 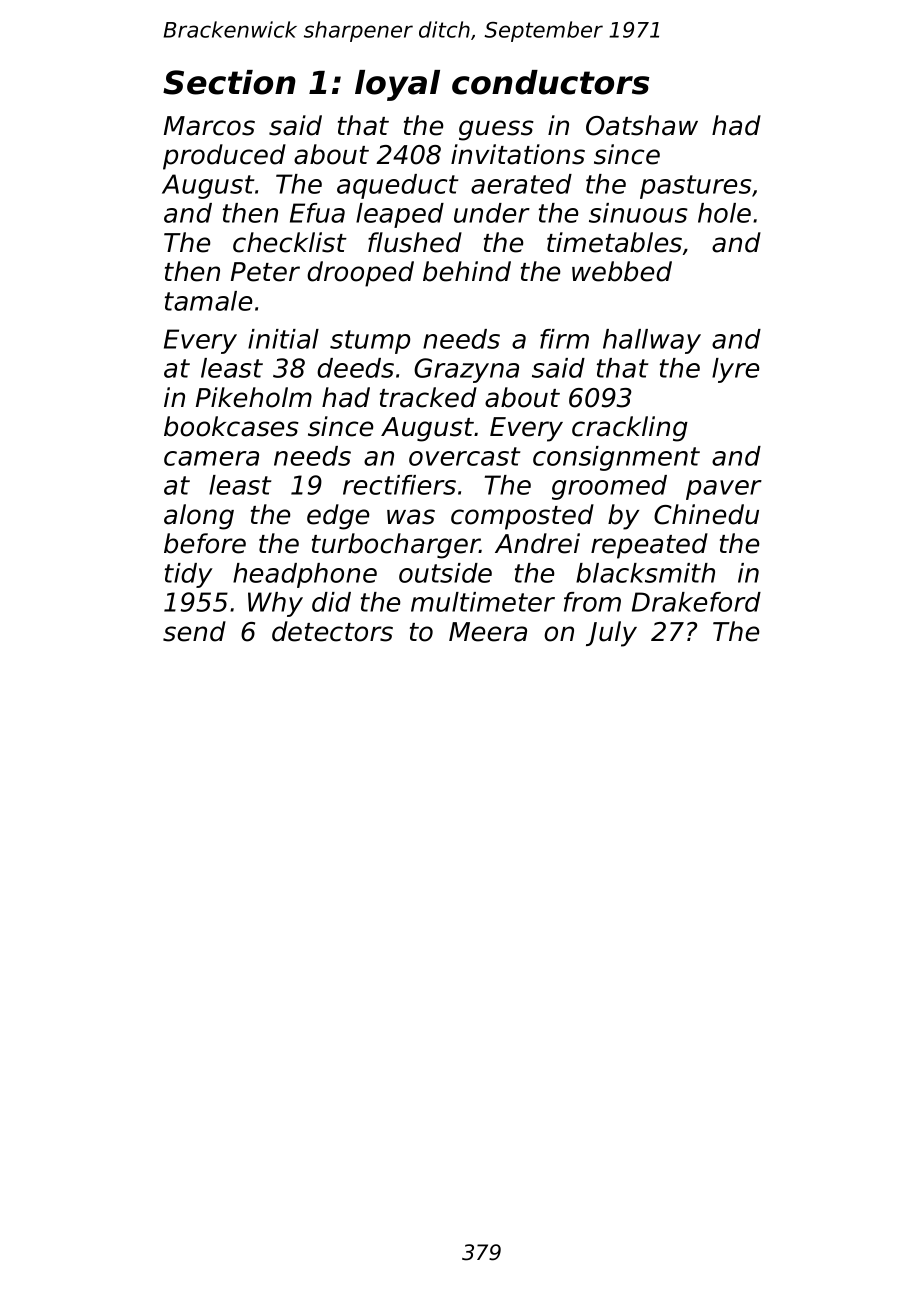 What do you see at coordinates (496, 130) in the document?
I see `guess` at bounding box center [496, 130].
